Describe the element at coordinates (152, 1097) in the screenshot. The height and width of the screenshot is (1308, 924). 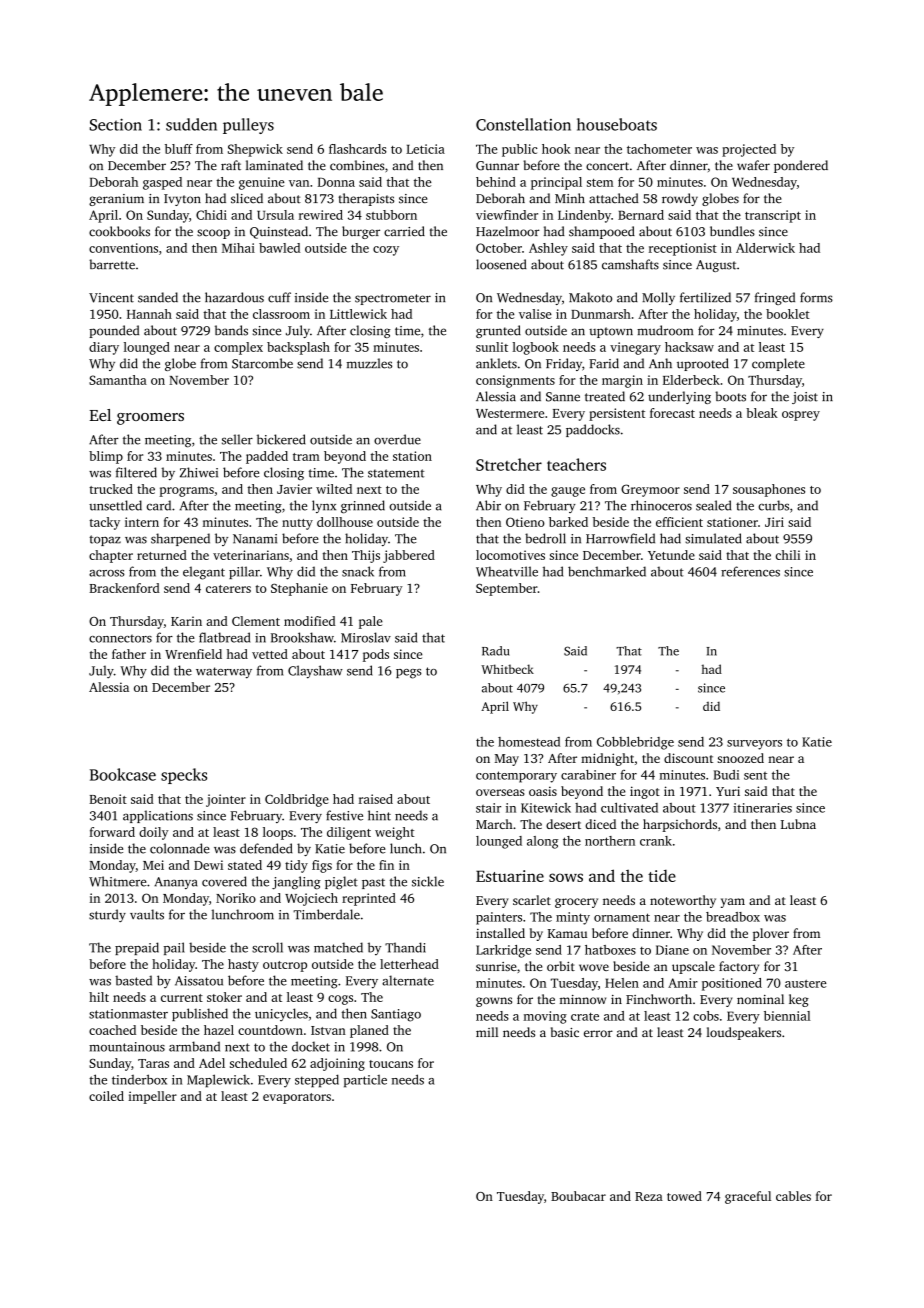
I see `impeller` at that location.
